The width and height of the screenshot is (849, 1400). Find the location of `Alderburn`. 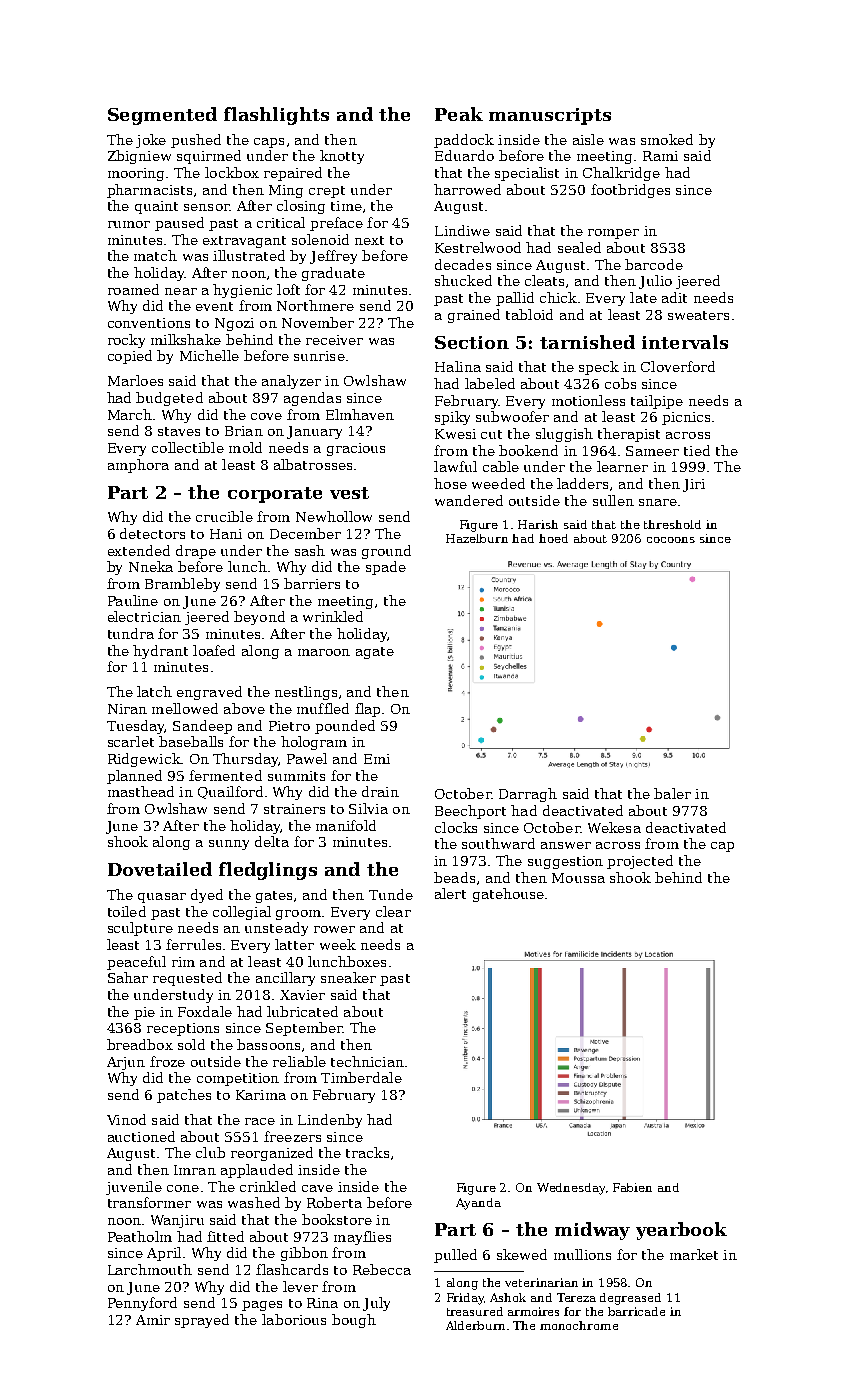

Alderburn is located at coordinates (475, 1325).
